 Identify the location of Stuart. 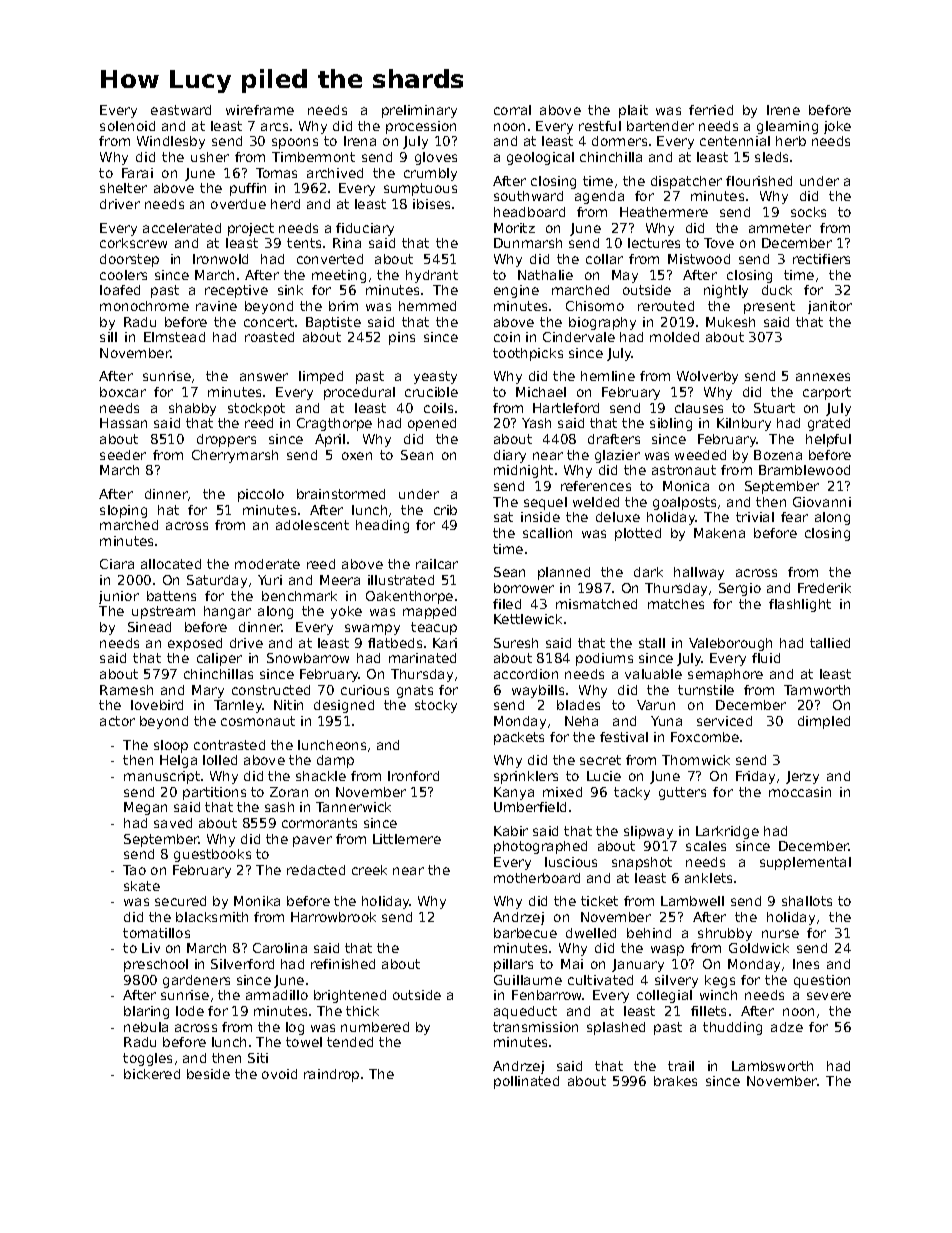
(774, 408).
